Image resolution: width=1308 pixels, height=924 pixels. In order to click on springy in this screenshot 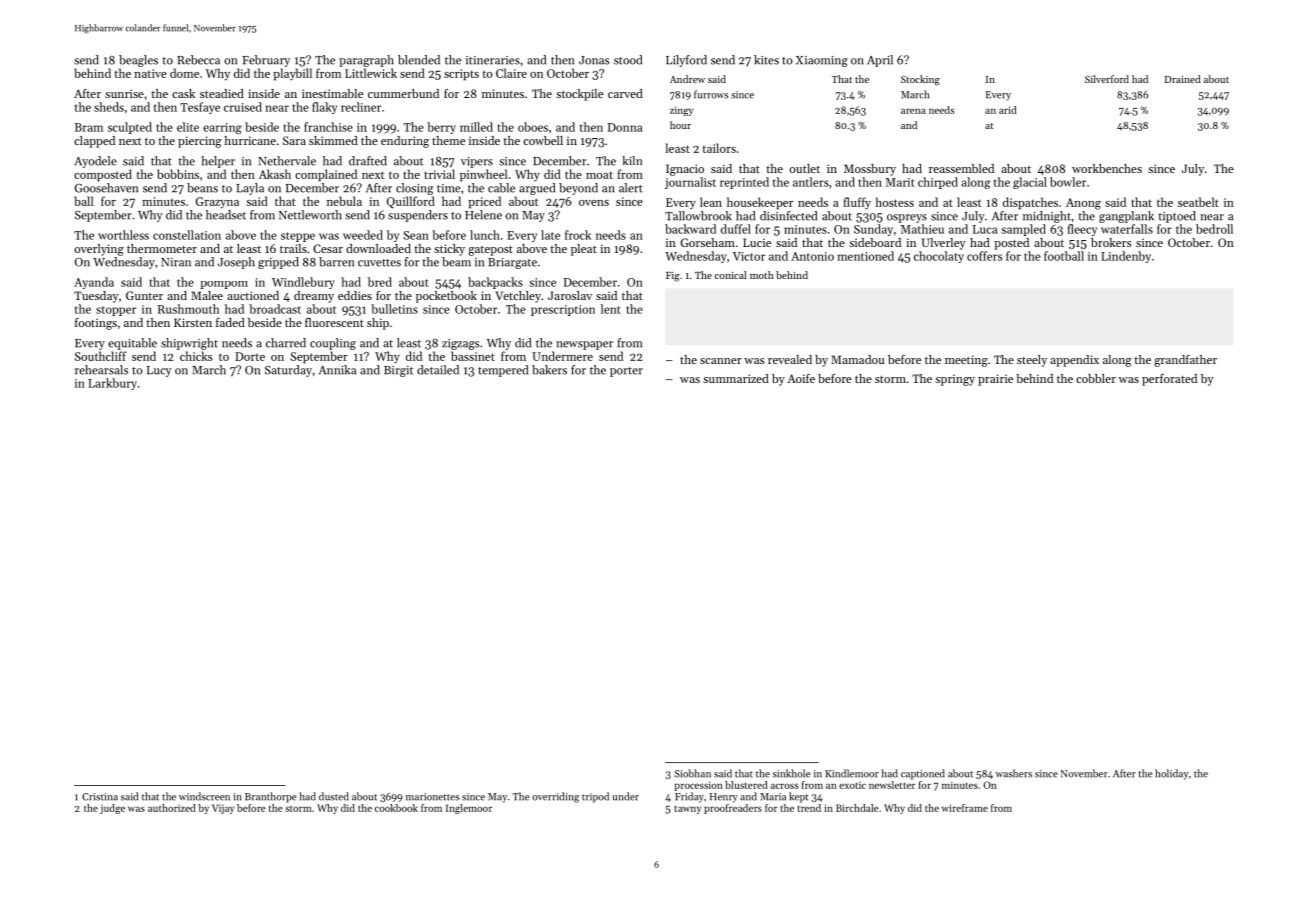, I will do `click(955, 380)`.
